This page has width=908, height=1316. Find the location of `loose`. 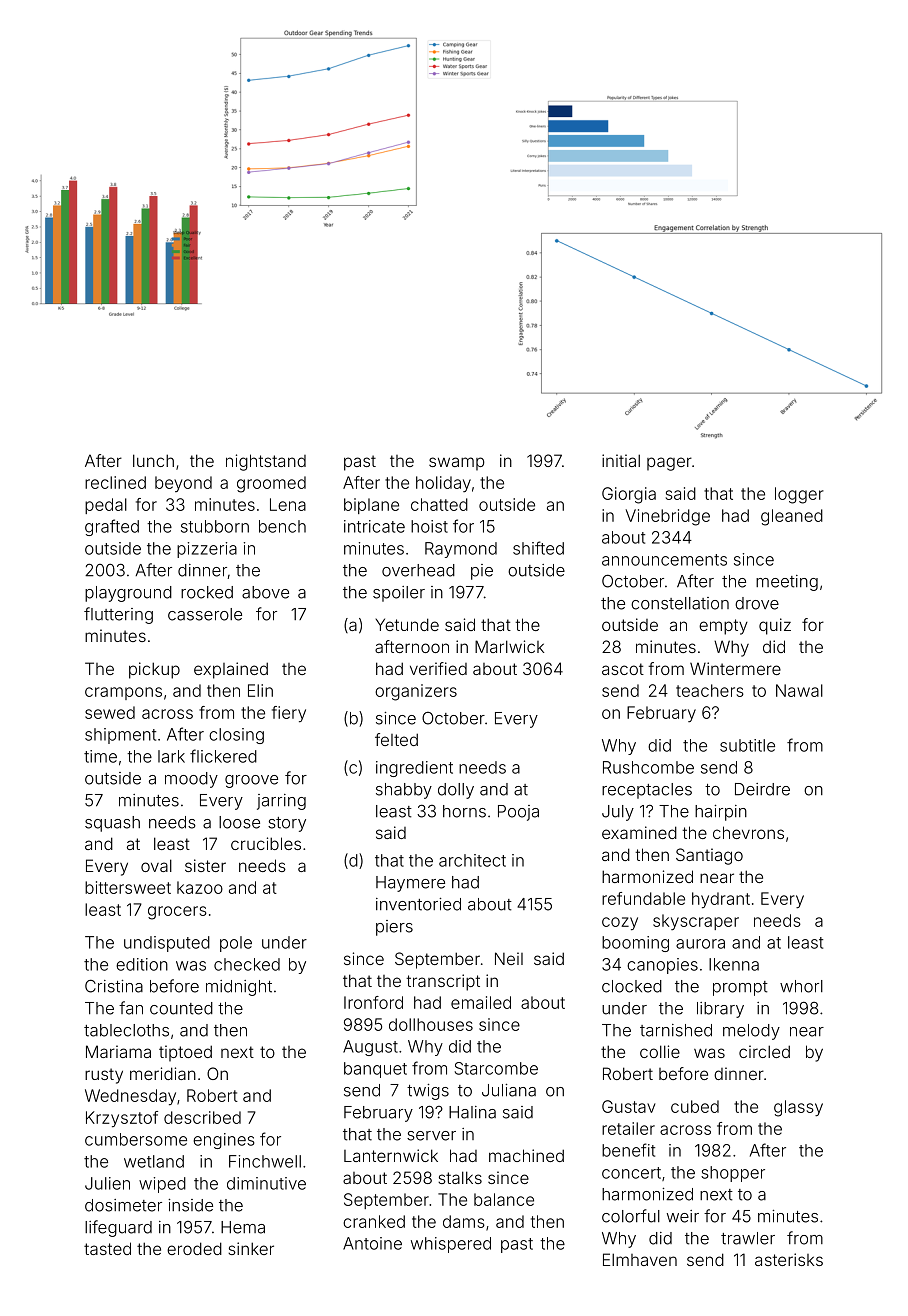

loose is located at coordinates (239, 822).
